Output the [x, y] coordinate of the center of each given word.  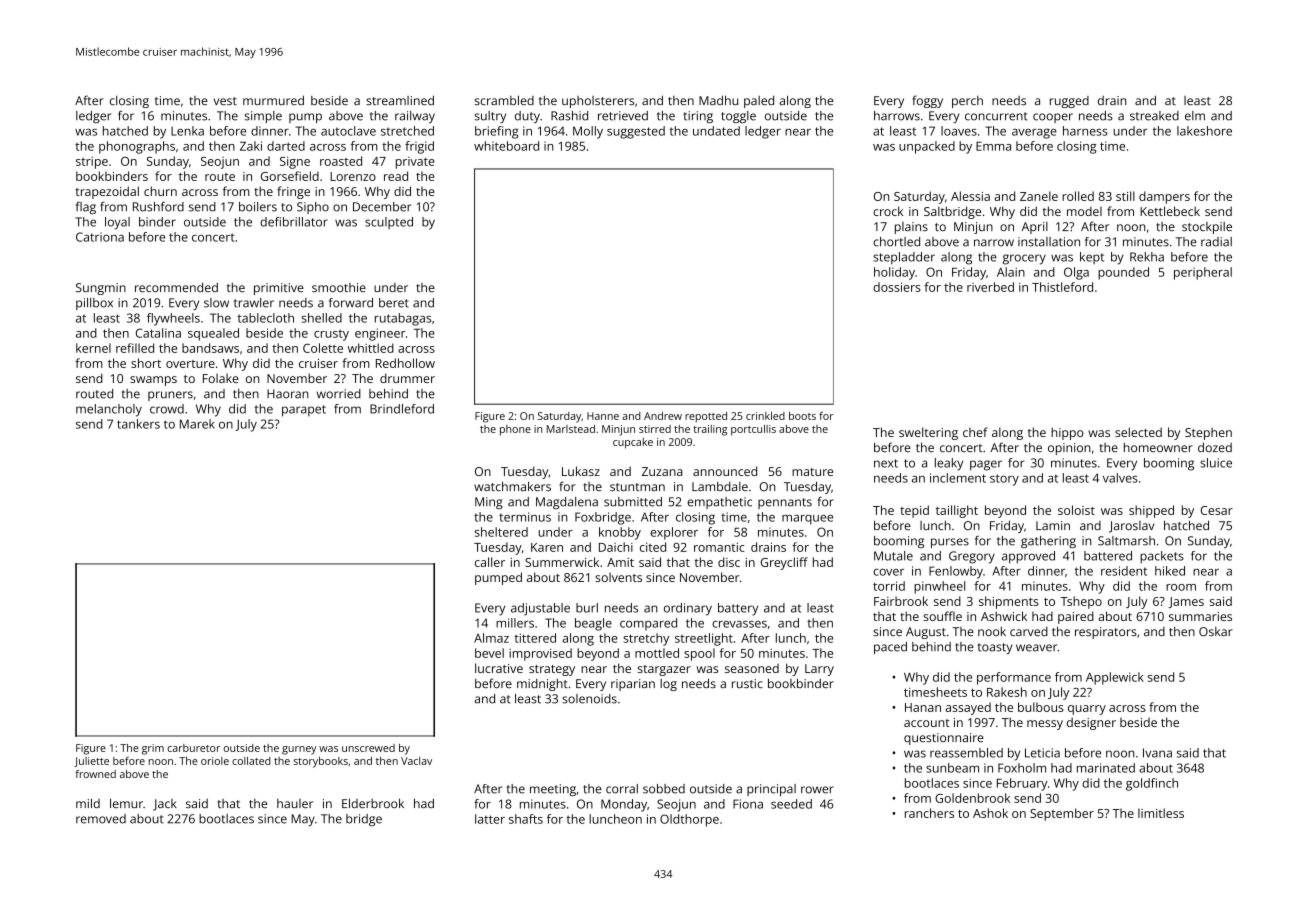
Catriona [100, 237]
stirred [655, 429]
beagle [593, 624]
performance [1014, 678]
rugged [1069, 102]
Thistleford [1062, 287]
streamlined [400, 100]
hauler [295, 803]
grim [153, 749]
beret [394, 303]
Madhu [718, 100]
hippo [1067, 433]
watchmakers [512, 486]
